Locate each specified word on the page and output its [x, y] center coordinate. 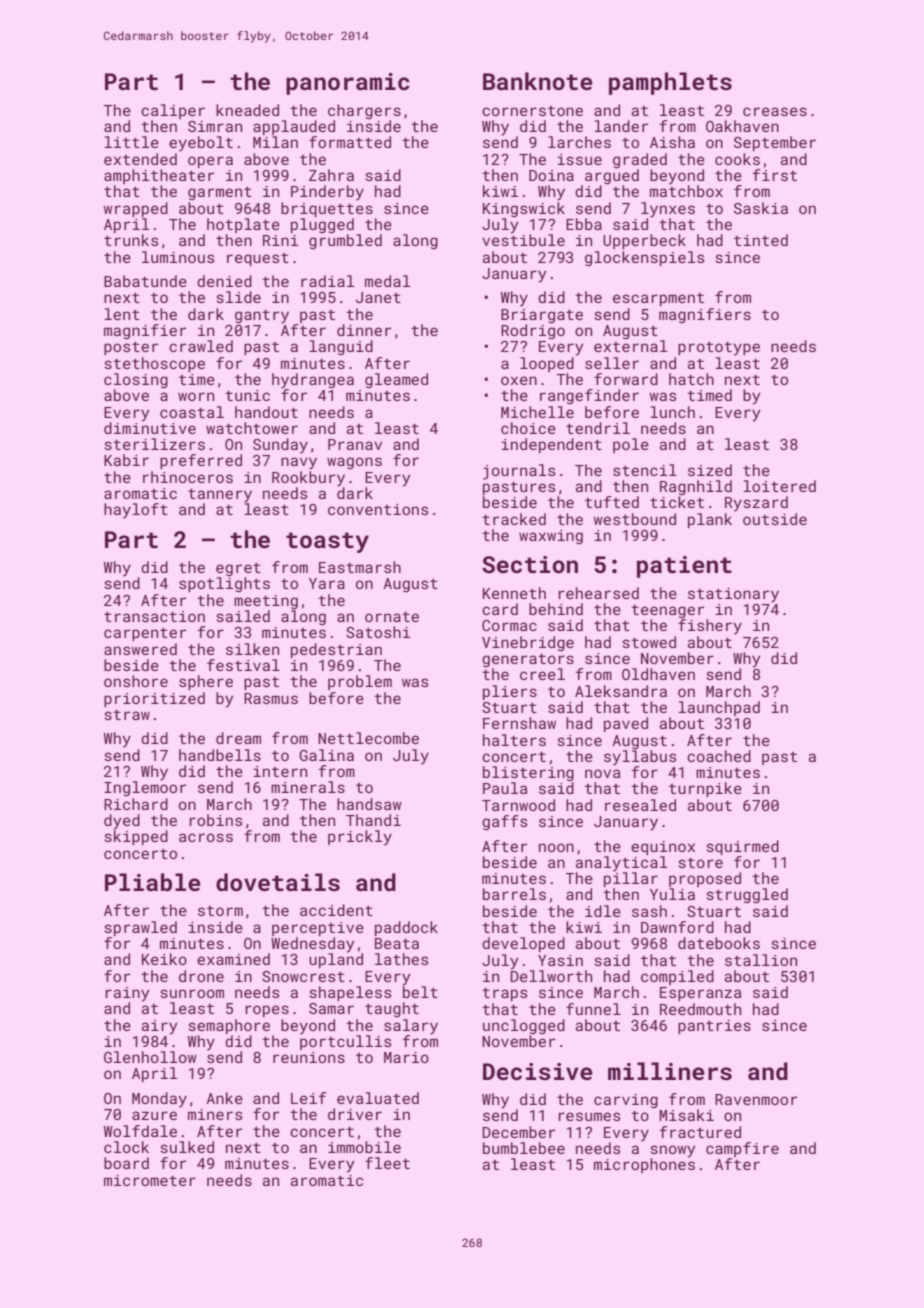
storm [220, 911]
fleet [387, 1163]
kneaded [247, 110]
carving [626, 1101]
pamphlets [670, 83]
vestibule [523, 240]
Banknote [538, 81]
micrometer [150, 1180]
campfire [742, 1149]
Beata [397, 943]
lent [122, 314]
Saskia [761, 208]
